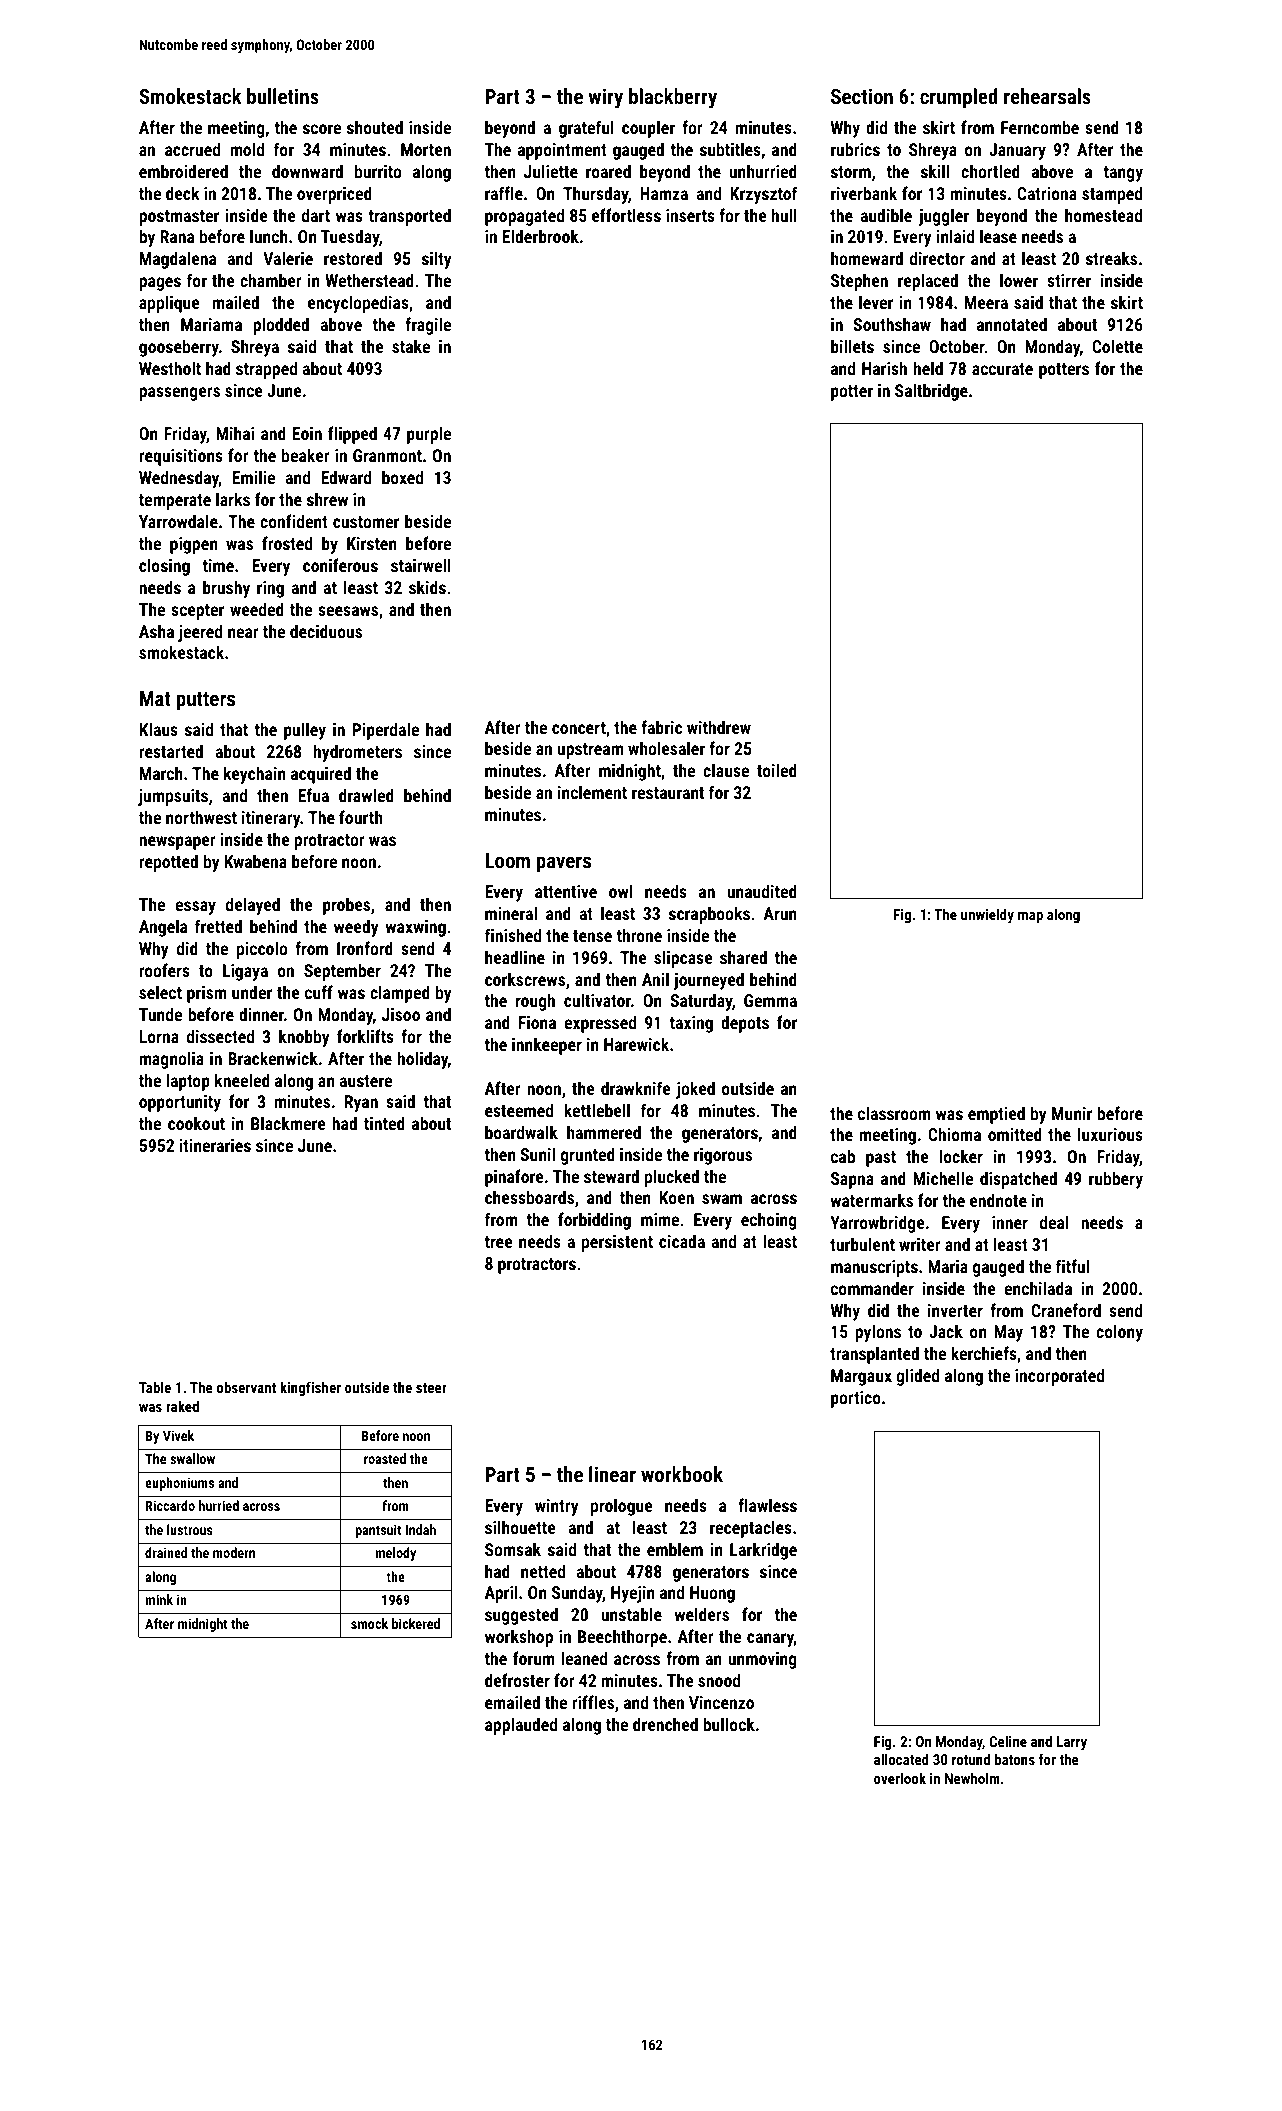 The height and width of the image is (2111, 1282). What do you see at coordinates (672, 1178) in the image?
I see `plucked` at bounding box center [672, 1178].
